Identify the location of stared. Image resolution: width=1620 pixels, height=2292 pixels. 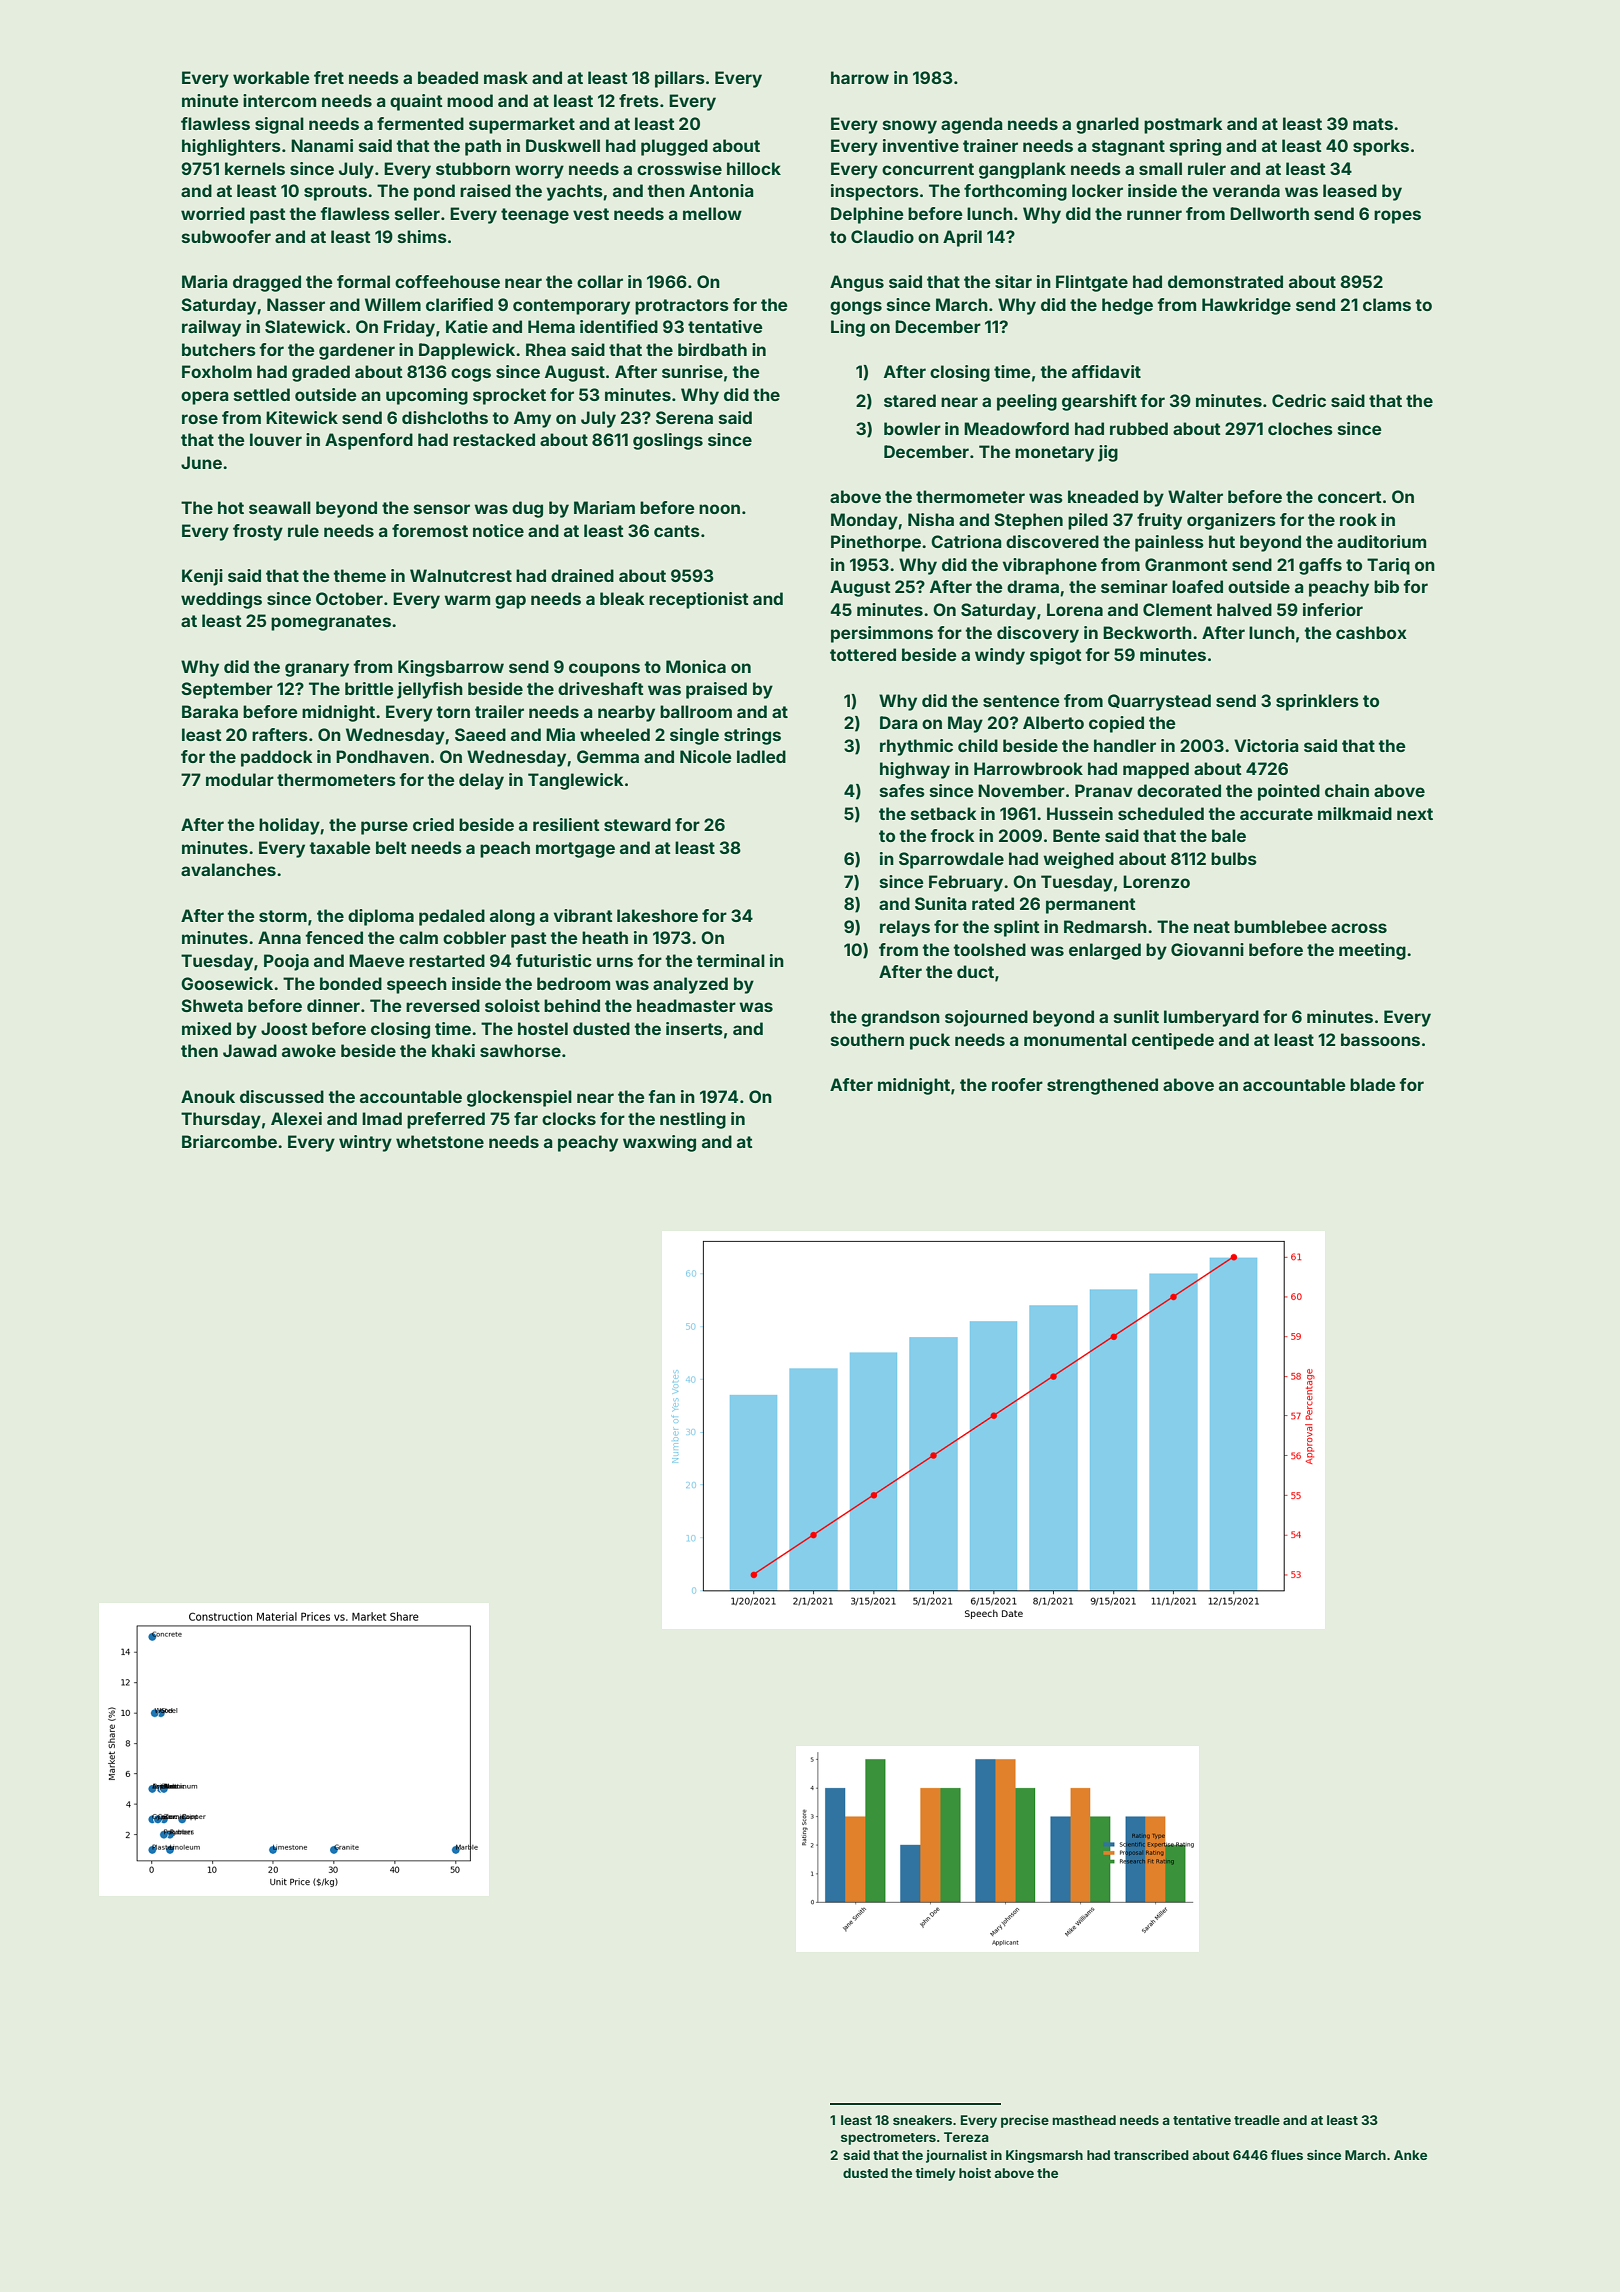
(910, 400).
